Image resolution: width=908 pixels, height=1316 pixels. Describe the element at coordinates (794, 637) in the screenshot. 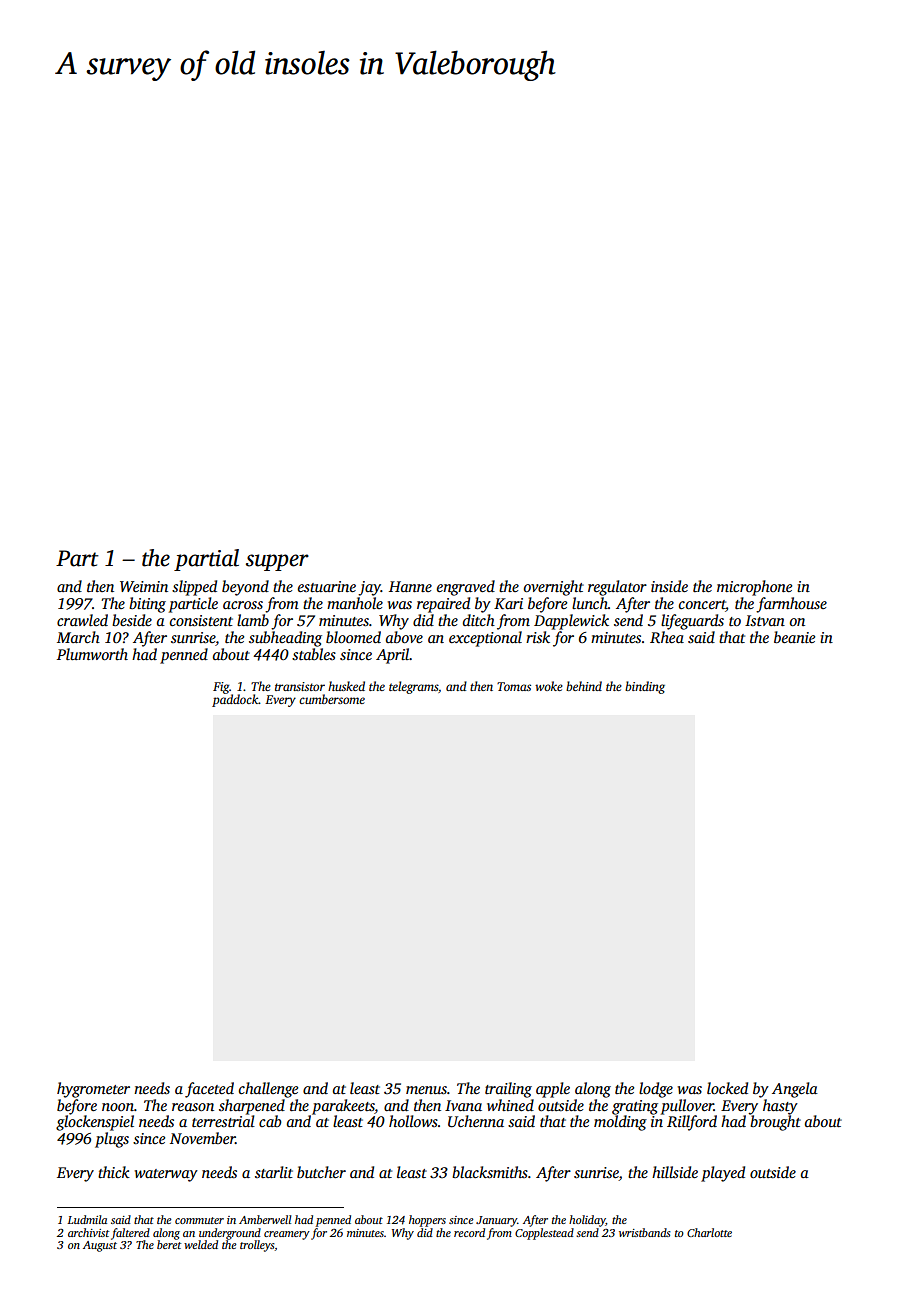

I see `beanie` at that location.
